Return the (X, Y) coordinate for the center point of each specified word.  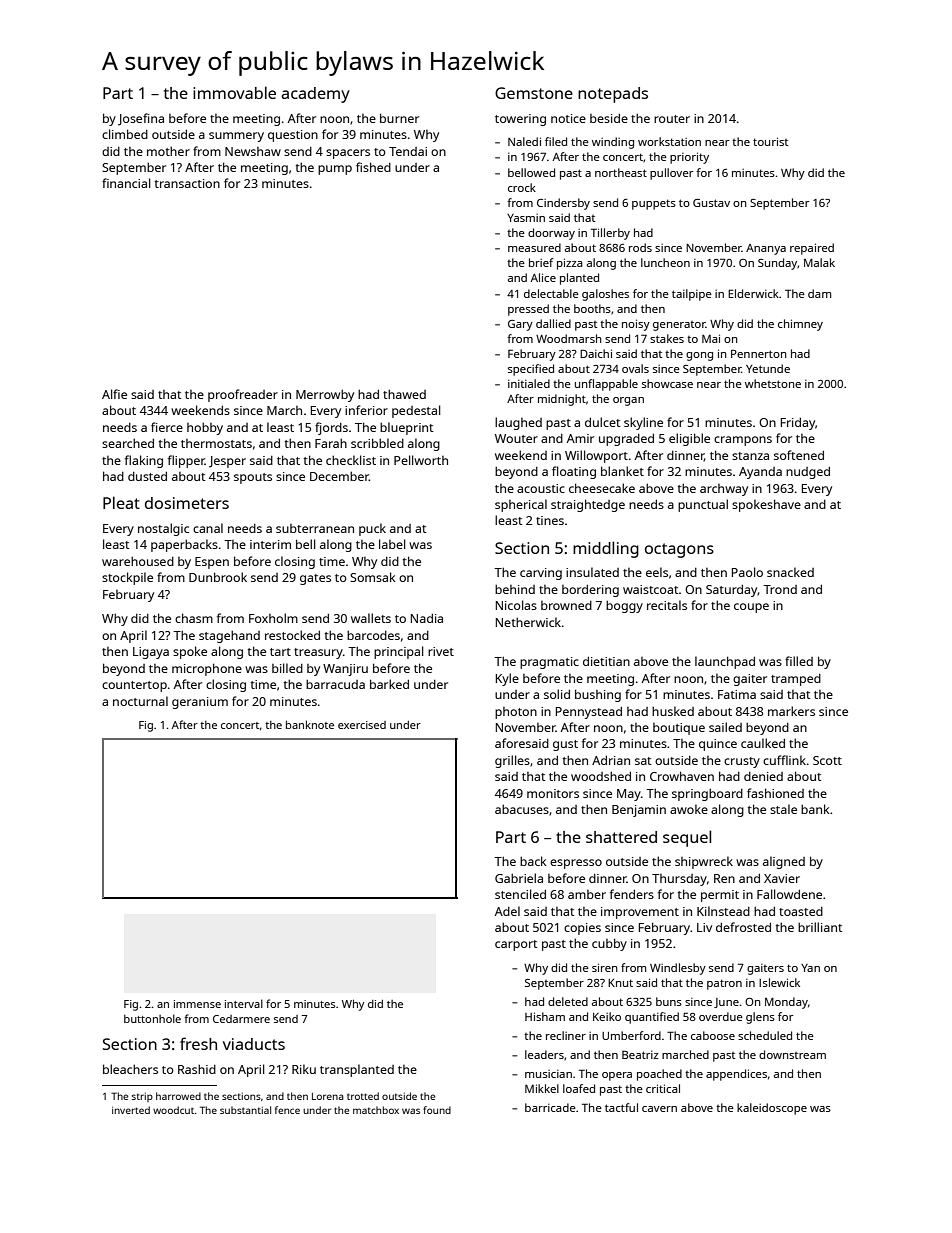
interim (270, 544)
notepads (613, 95)
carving (541, 574)
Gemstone (534, 93)
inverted (131, 1110)
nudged (808, 473)
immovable (234, 92)
